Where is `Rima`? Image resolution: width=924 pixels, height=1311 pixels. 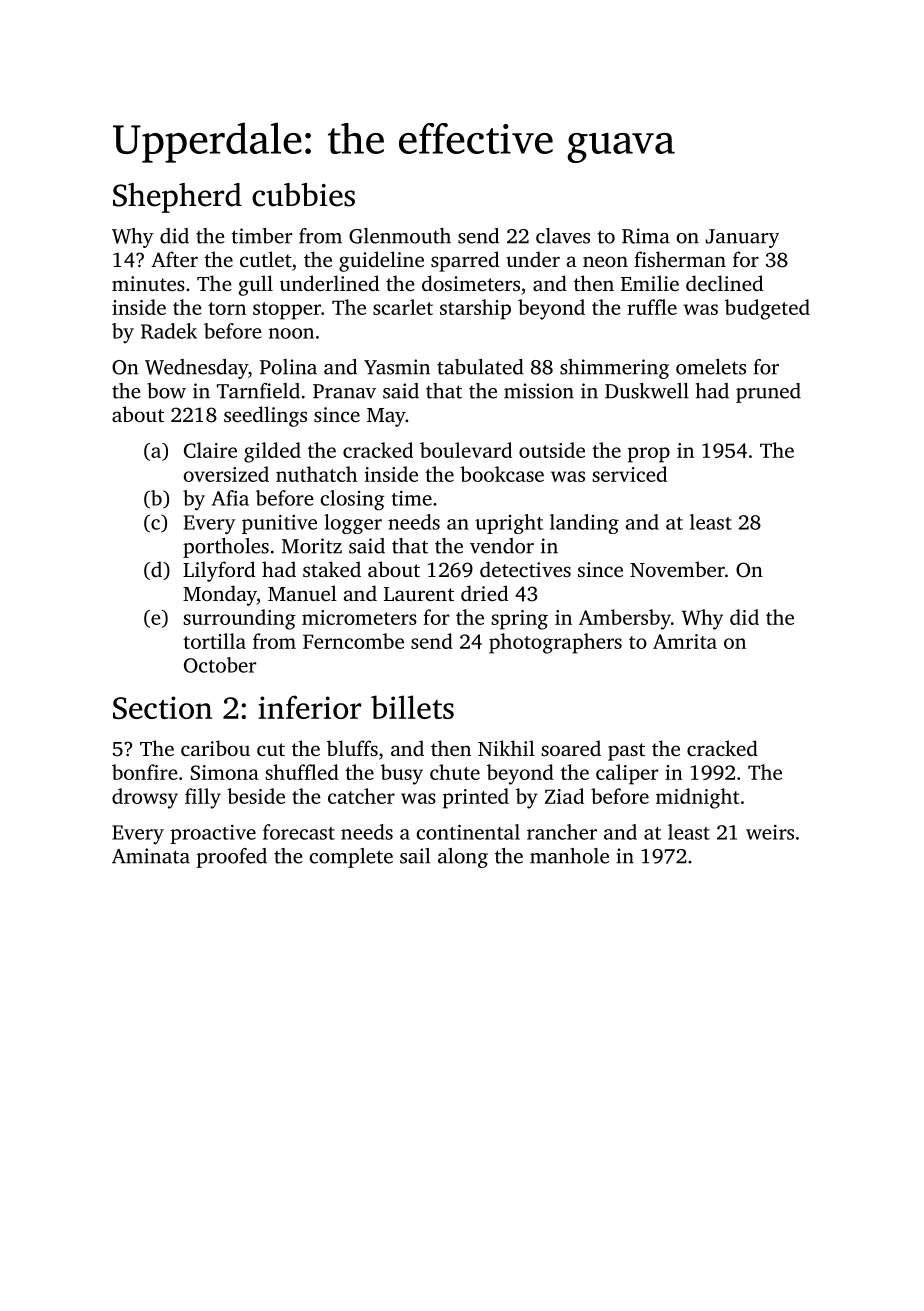
Rima is located at coordinates (646, 236).
